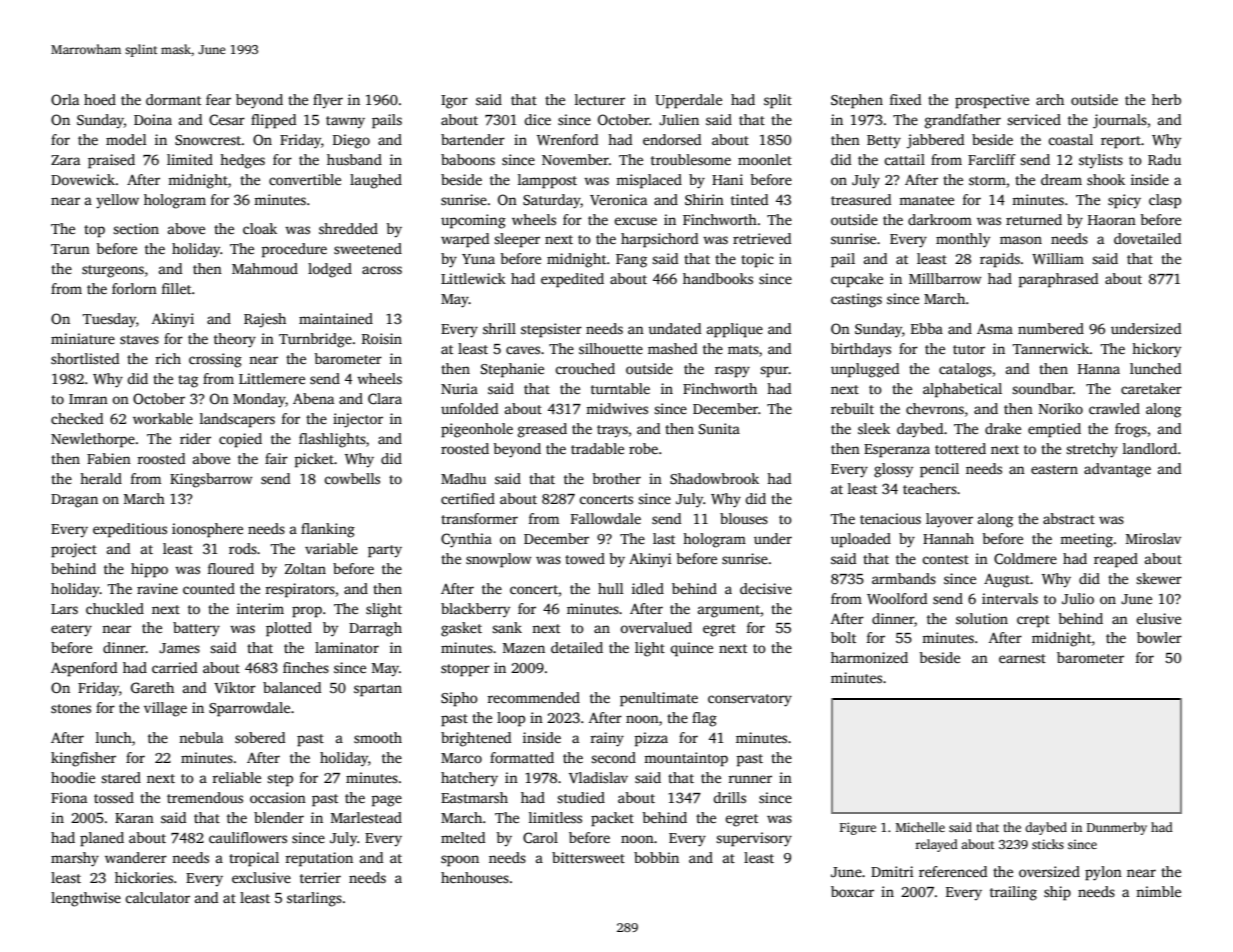 Image resolution: width=1233 pixels, height=952 pixels. What do you see at coordinates (475, 877) in the screenshot?
I see `henhouses` at bounding box center [475, 877].
